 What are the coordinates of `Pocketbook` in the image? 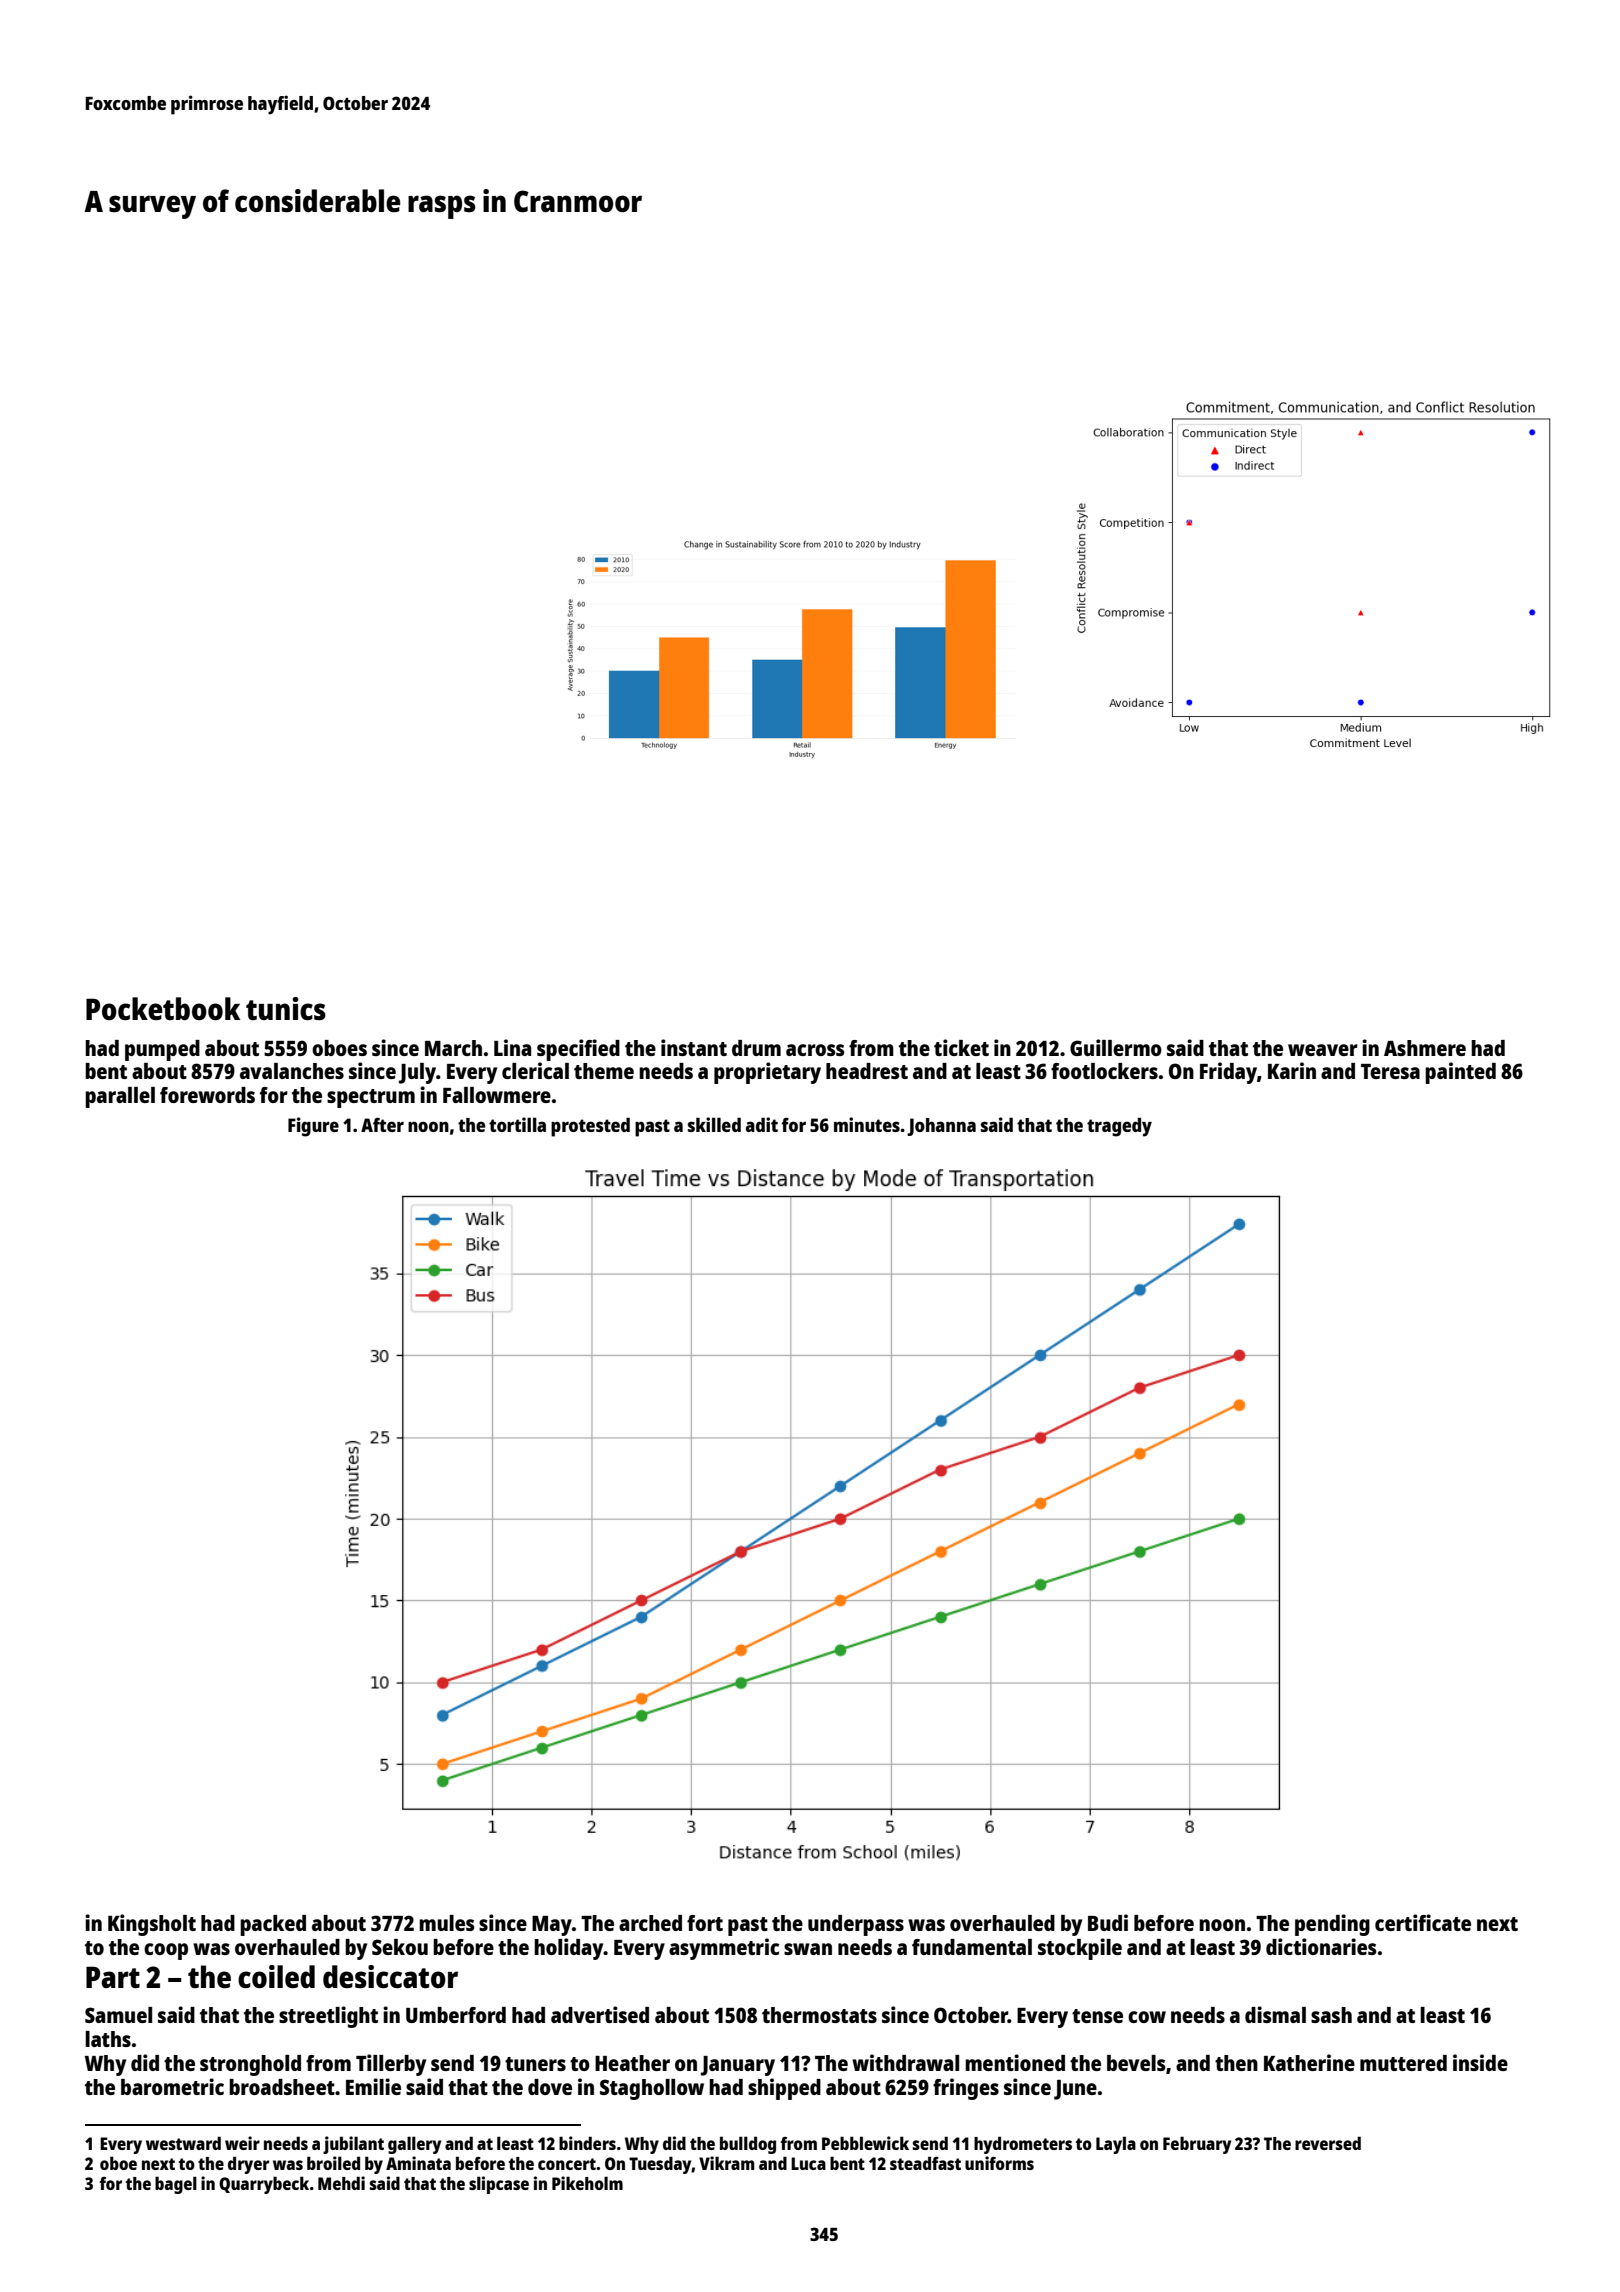 It's located at (163, 1008).
